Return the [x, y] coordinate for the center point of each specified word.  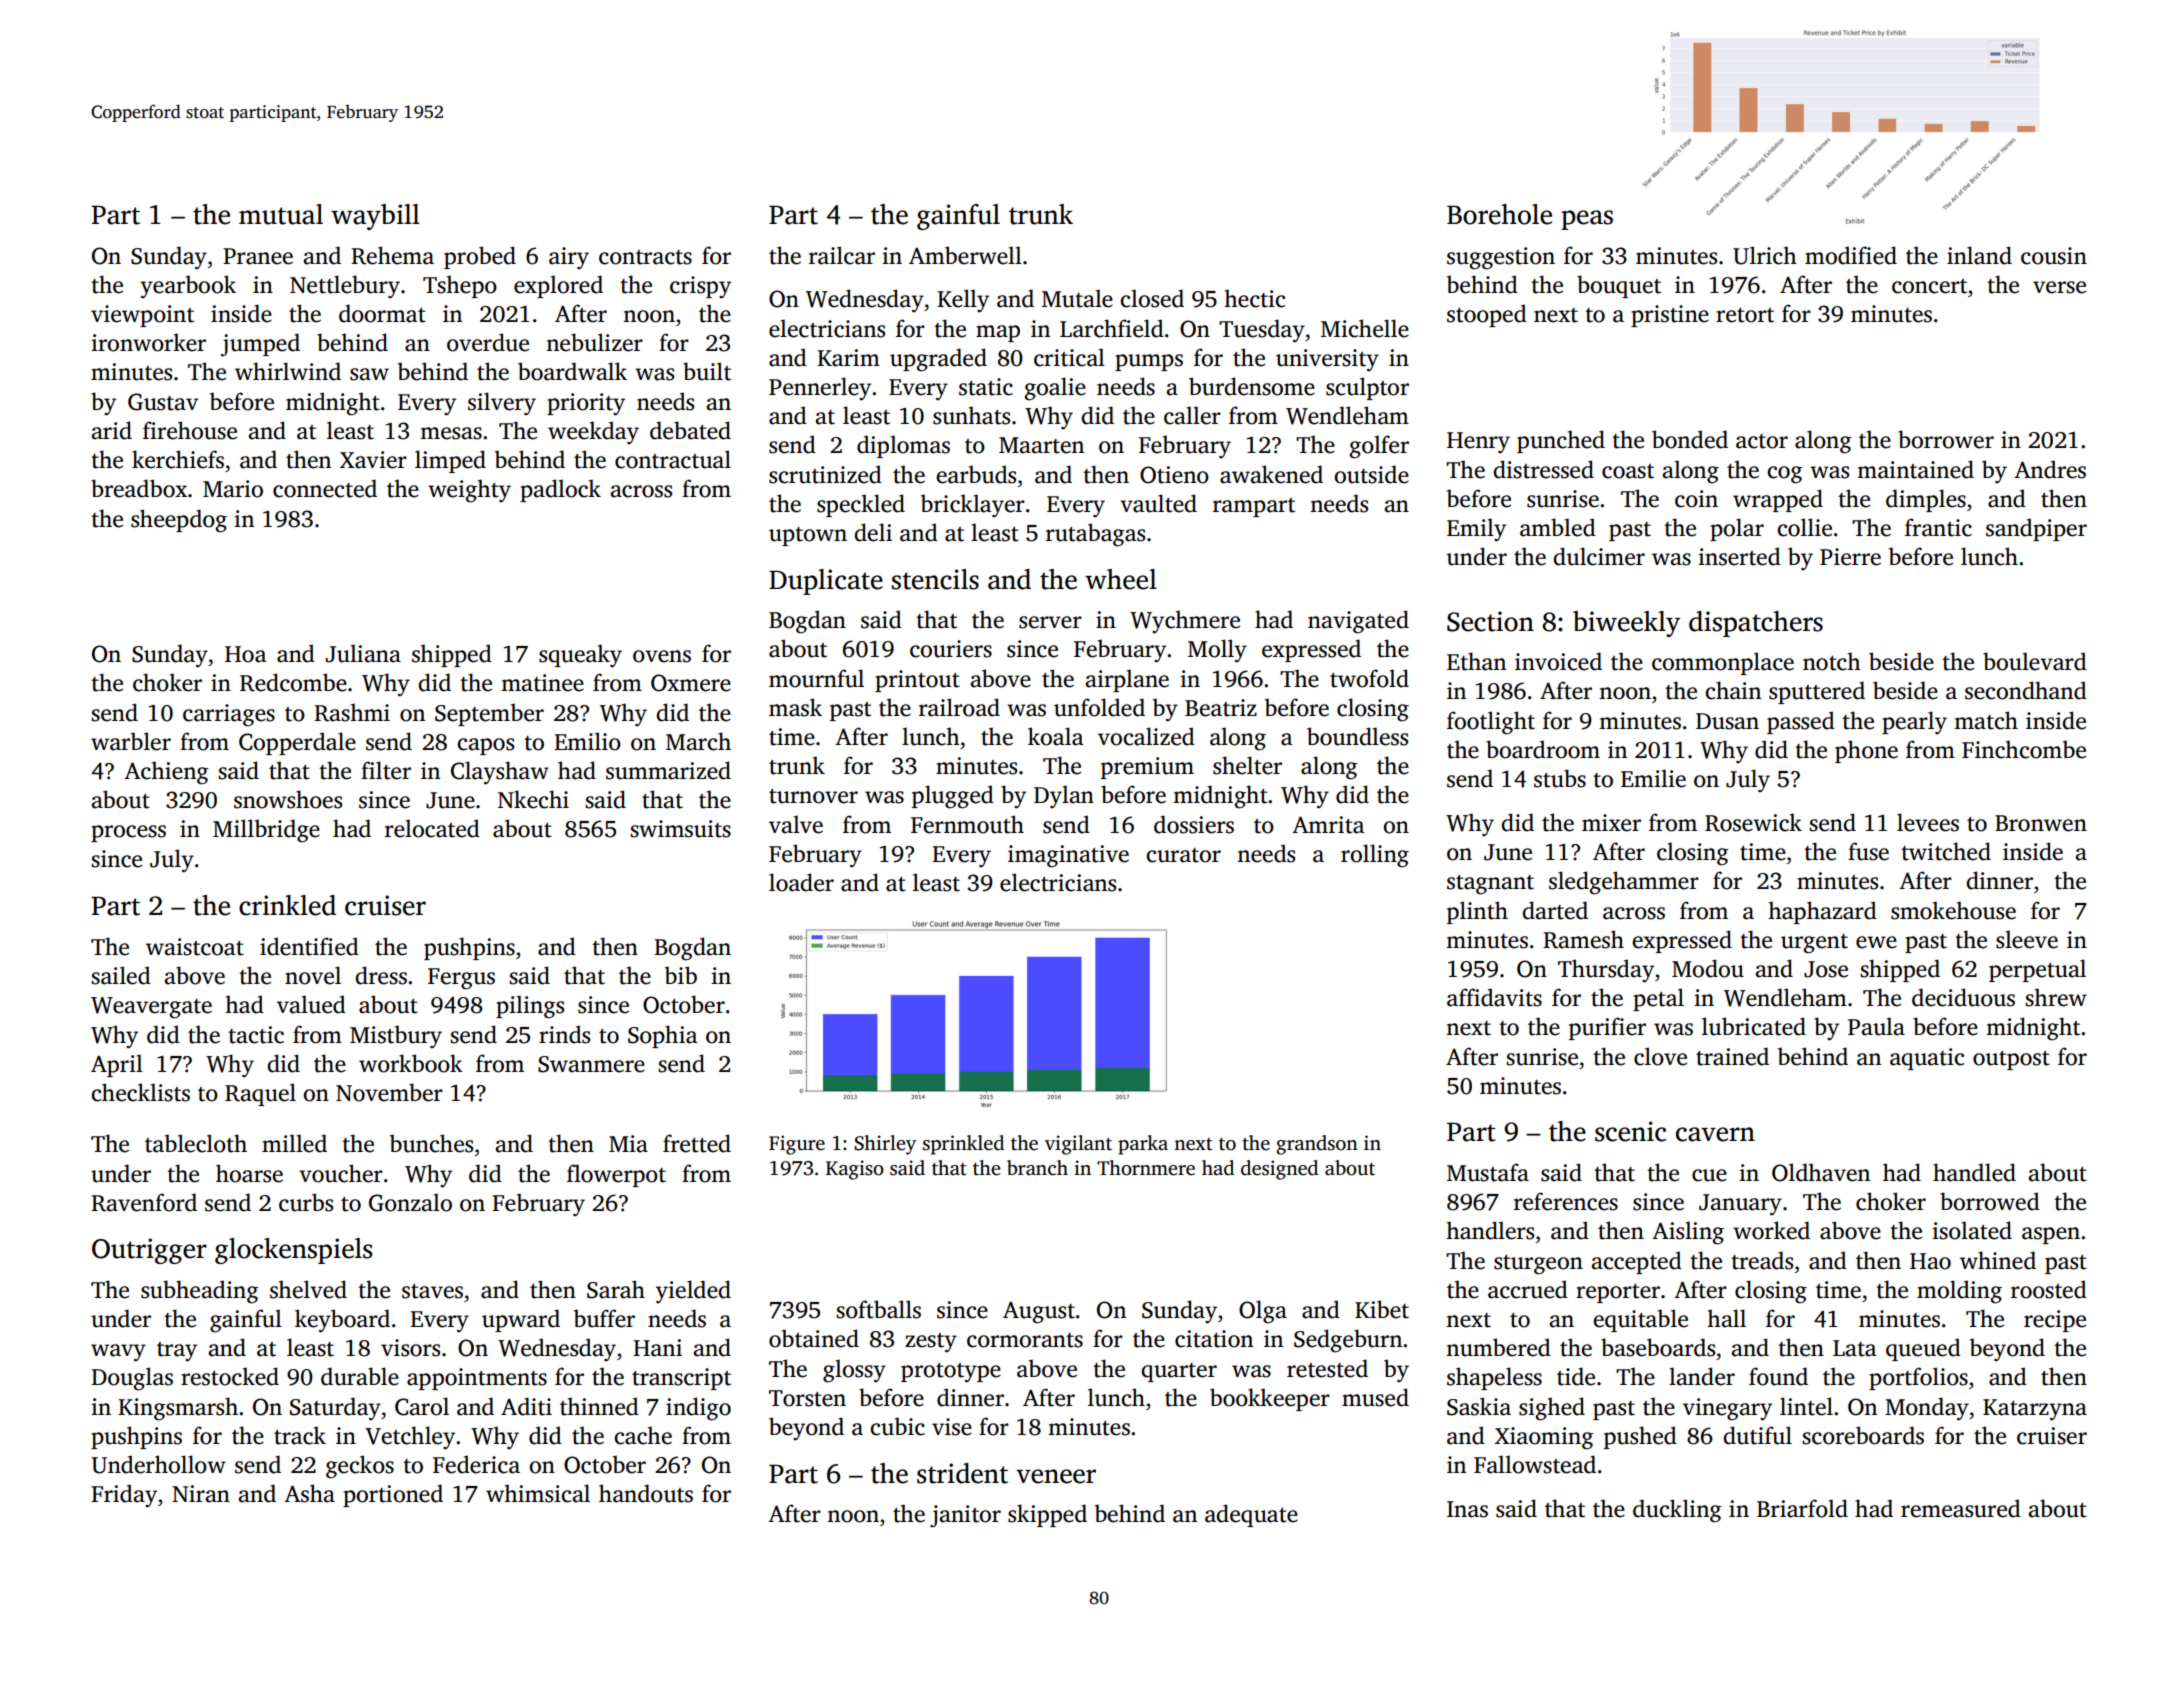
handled [1974, 1172]
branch [1037, 1168]
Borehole [1499, 214]
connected [325, 488]
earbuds [976, 474]
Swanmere [591, 1064]
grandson [1317, 1145]
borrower [1946, 439]
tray [177, 1352]
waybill [375, 217]
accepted [1636, 1262]
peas [1587, 220]
